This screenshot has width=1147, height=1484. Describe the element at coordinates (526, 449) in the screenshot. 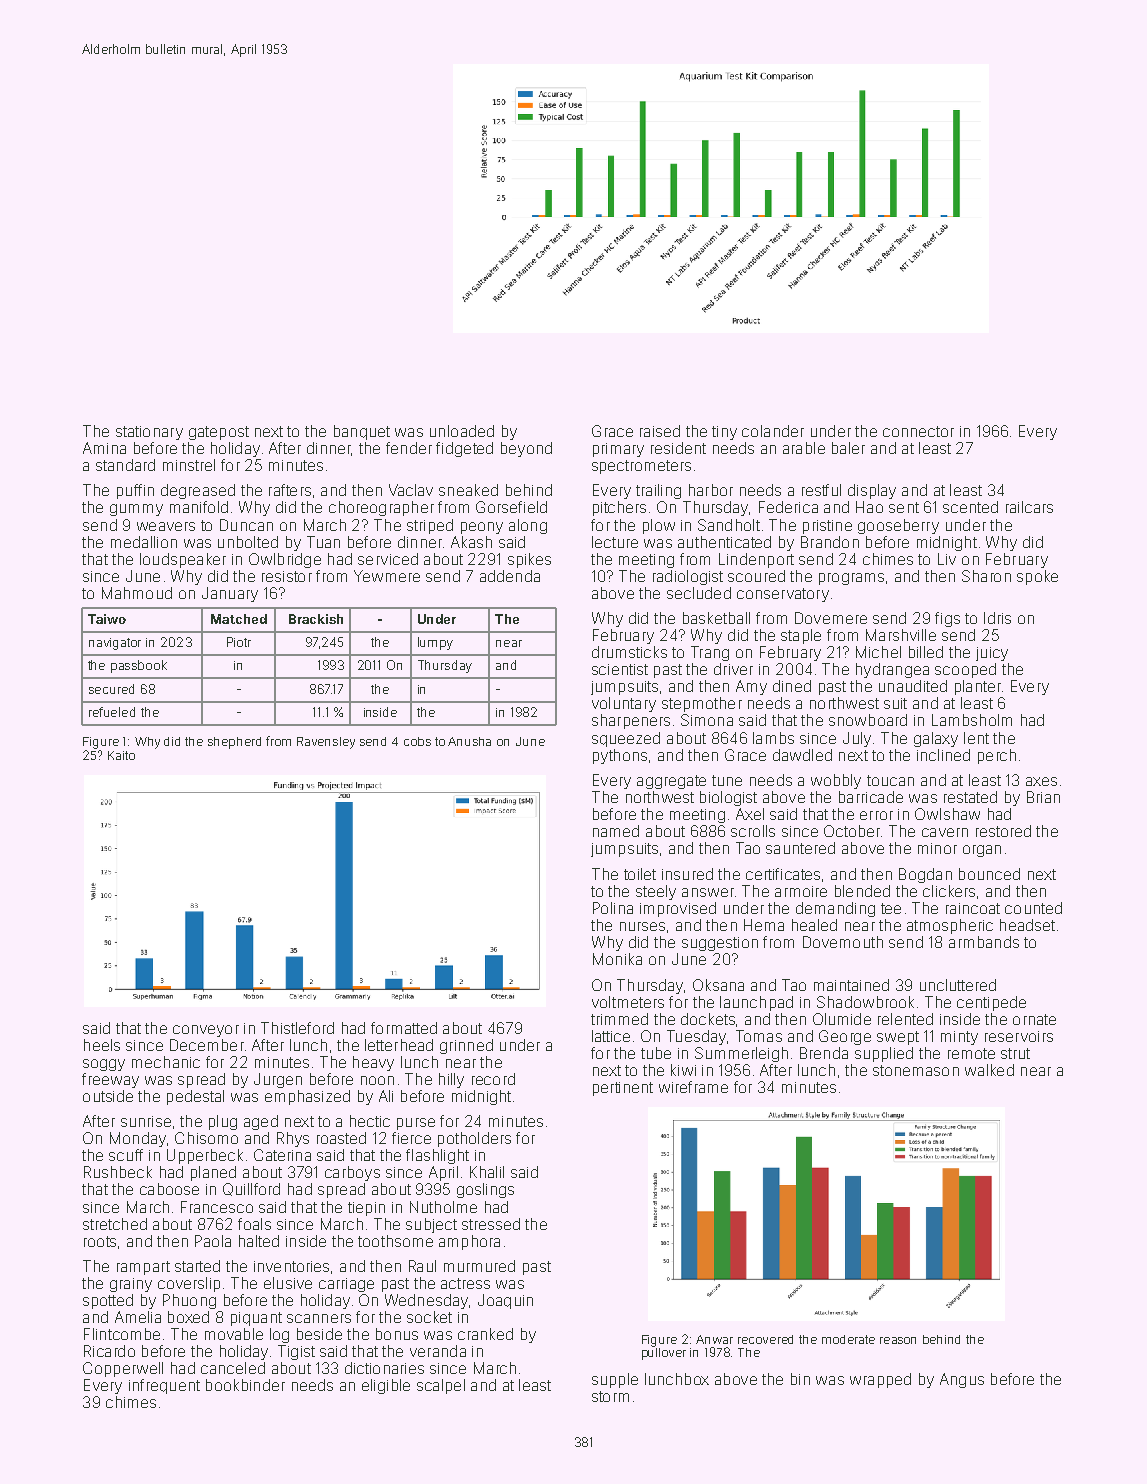

I see `beyond` at that location.
